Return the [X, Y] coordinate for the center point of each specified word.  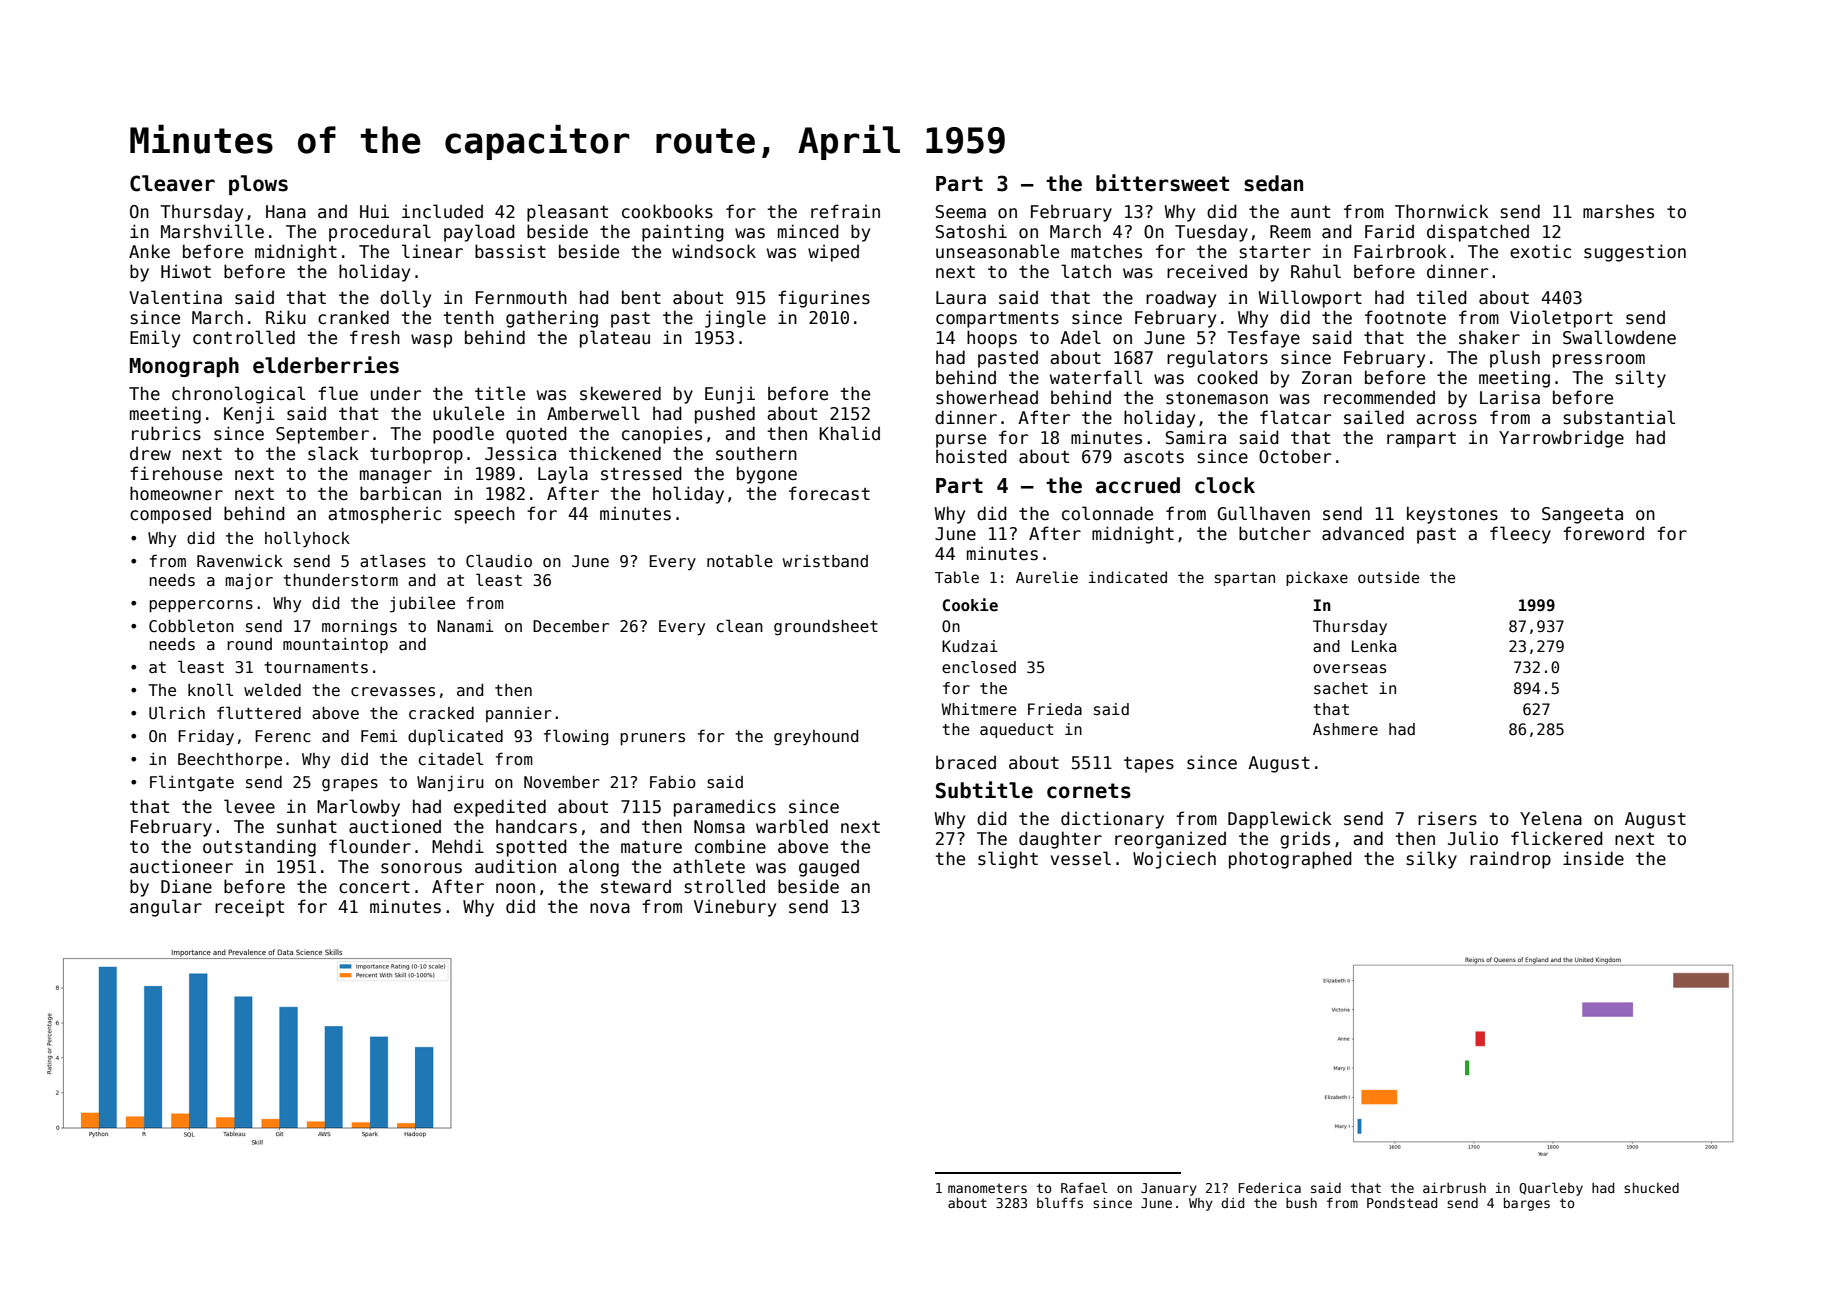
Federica [1269, 1188]
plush [1515, 359]
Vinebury [735, 908]
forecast [829, 493]
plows [258, 185]
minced [808, 231]
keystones [1452, 515]
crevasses [393, 692]
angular [166, 908]
